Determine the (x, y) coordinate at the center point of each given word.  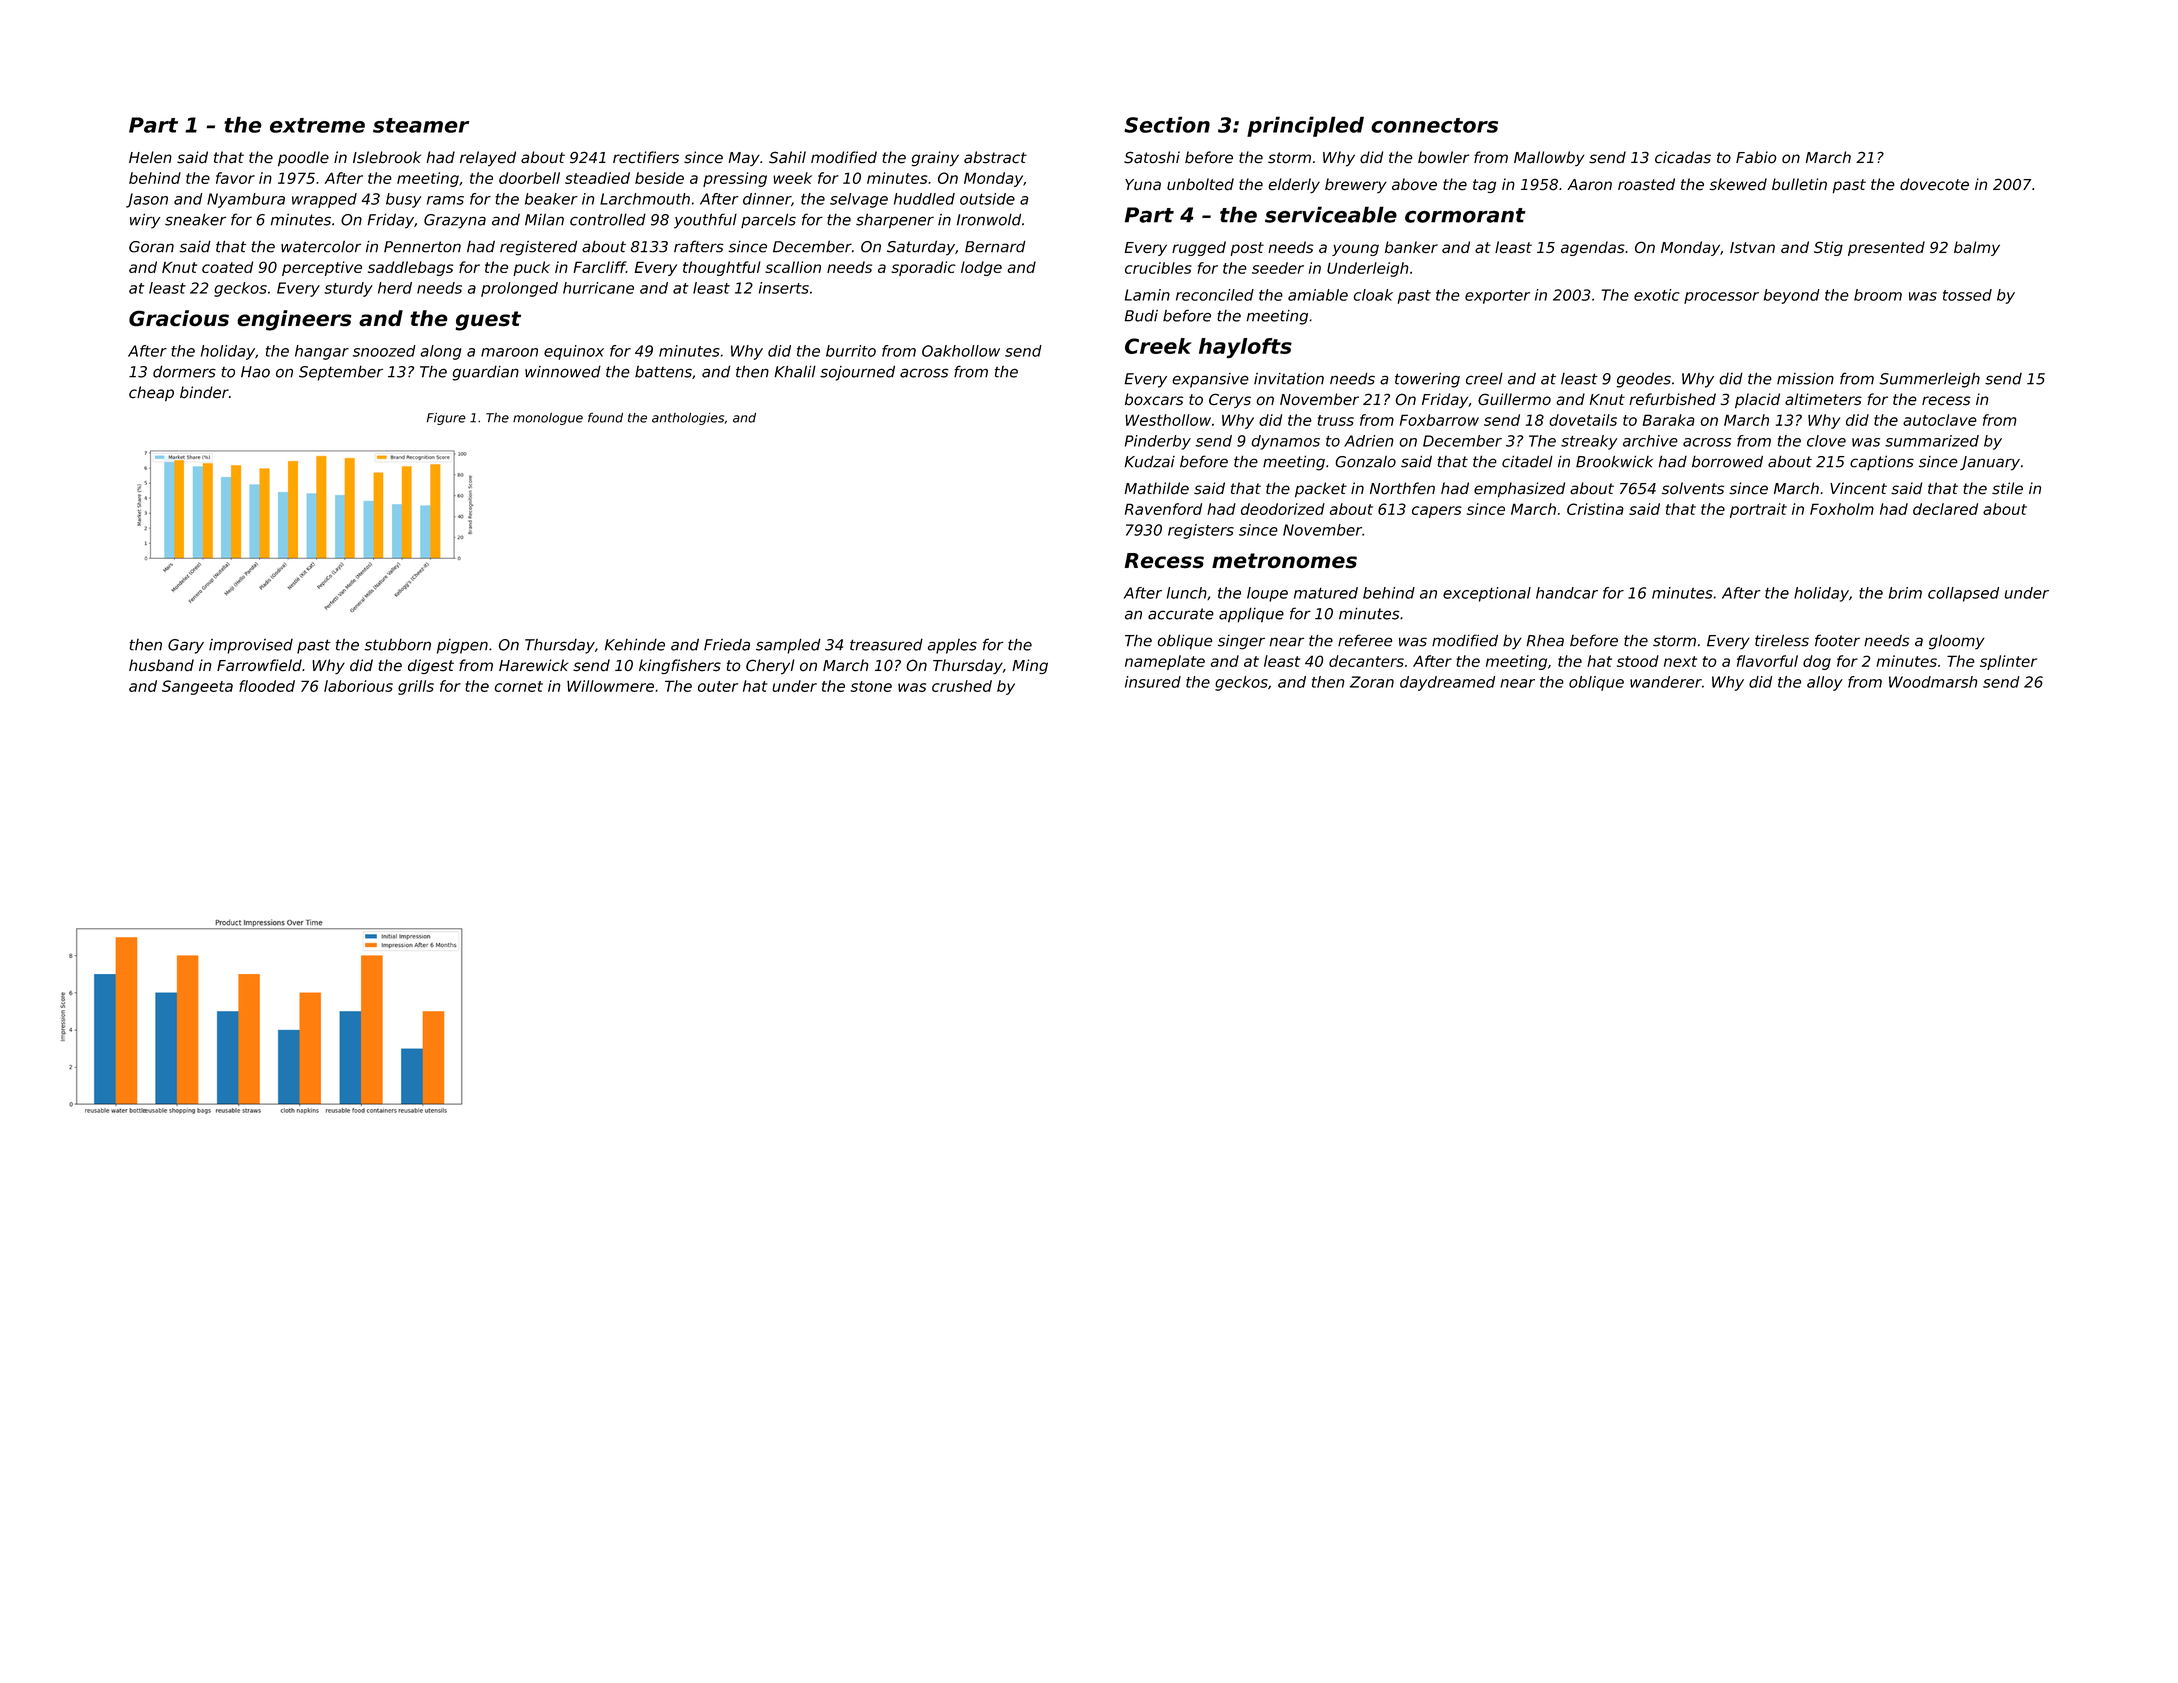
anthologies (688, 419)
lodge (981, 268)
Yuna (1143, 185)
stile (2007, 488)
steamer (421, 125)
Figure (446, 419)
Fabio (1756, 157)
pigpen (462, 646)
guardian (485, 373)
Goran (151, 247)
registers (1201, 531)
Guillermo (1514, 399)
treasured (886, 644)
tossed (1967, 295)
